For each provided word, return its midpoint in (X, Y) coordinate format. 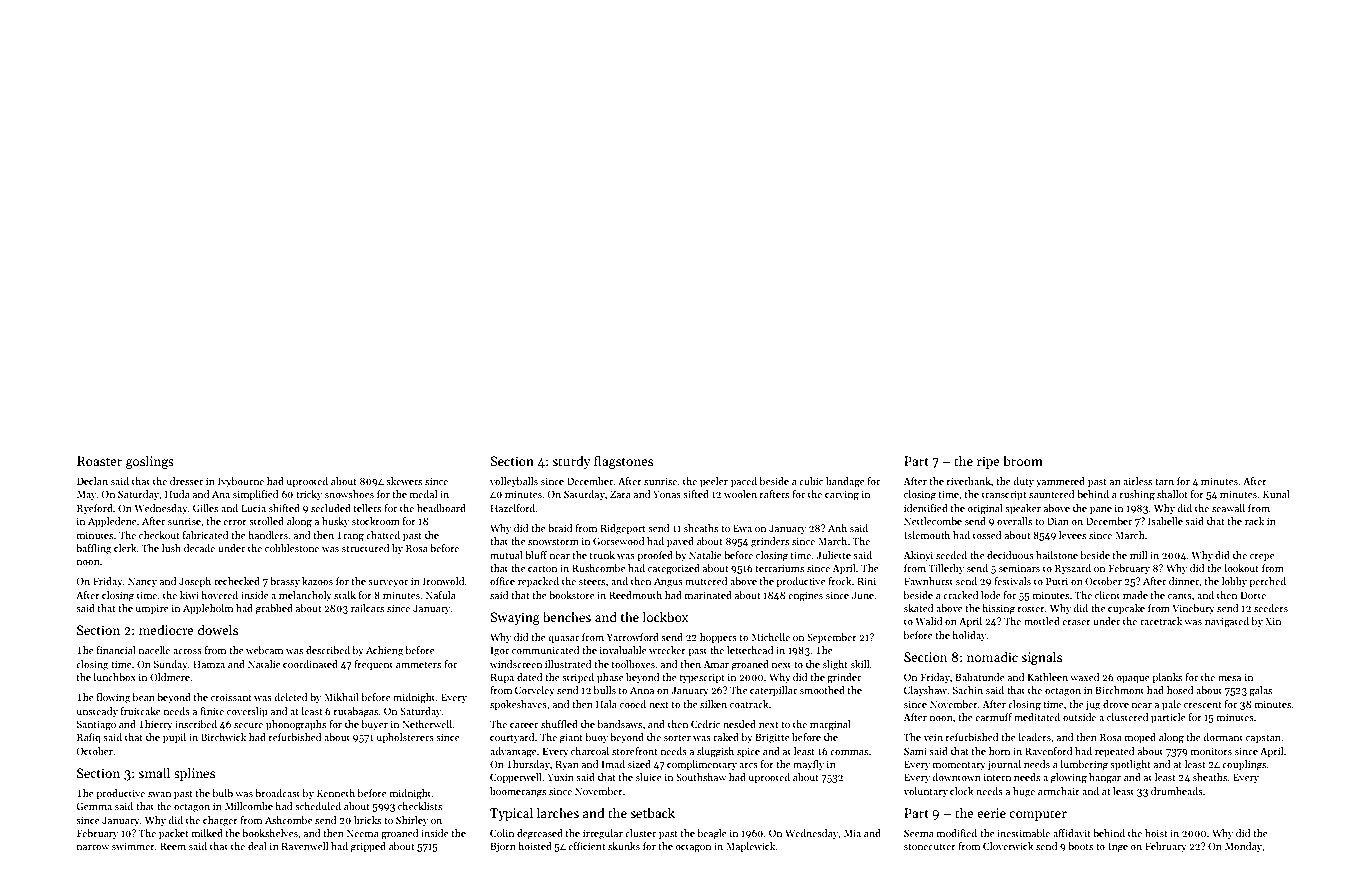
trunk (602, 555)
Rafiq (89, 738)
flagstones (623, 462)
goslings (150, 462)
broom (1023, 460)
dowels (218, 629)
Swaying (515, 618)
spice (748, 752)
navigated (1227, 622)
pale (1171, 705)
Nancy (142, 582)
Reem (173, 846)
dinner (1184, 581)
